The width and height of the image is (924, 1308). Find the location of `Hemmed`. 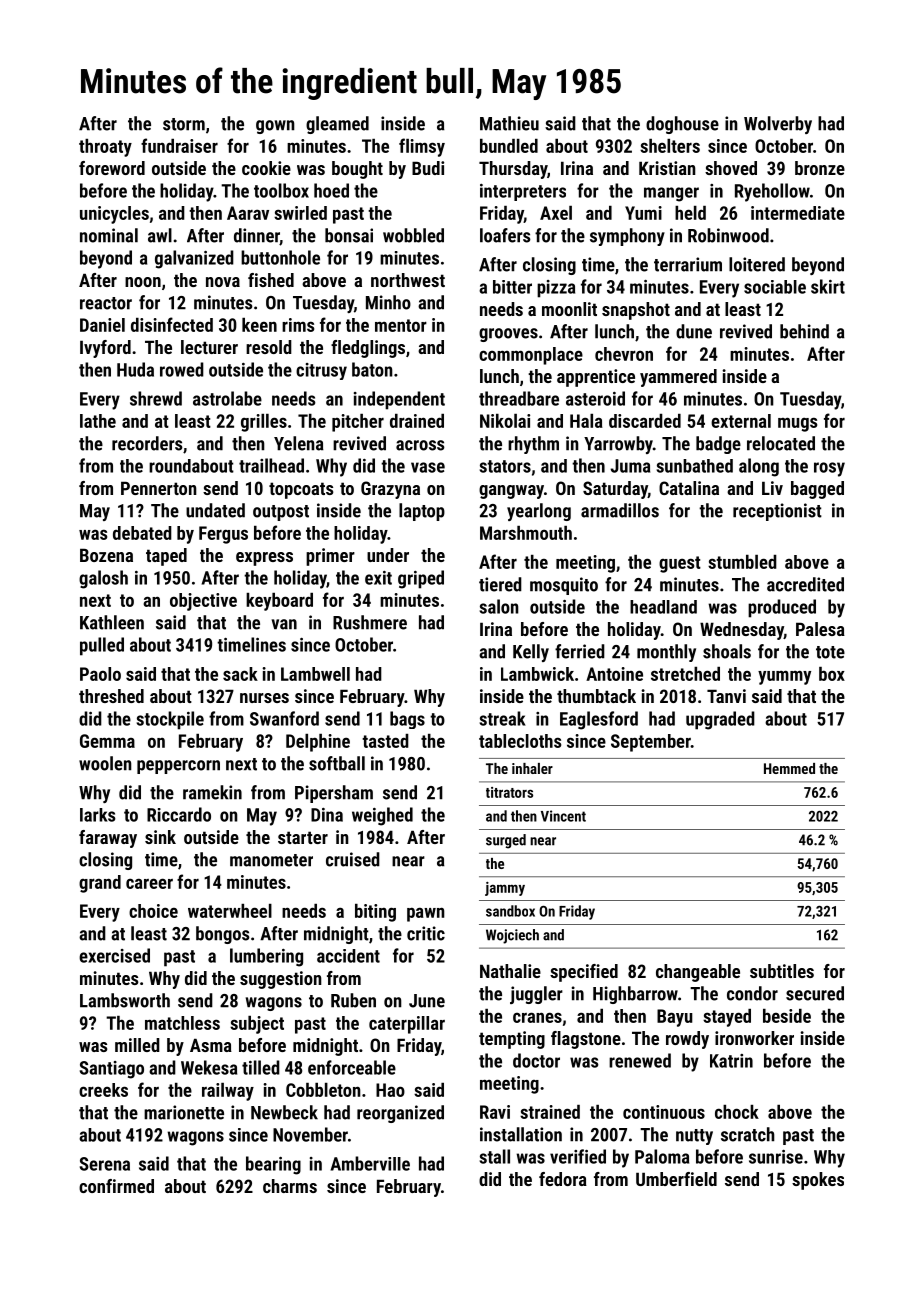

Hemmed is located at coordinates (789, 768).
